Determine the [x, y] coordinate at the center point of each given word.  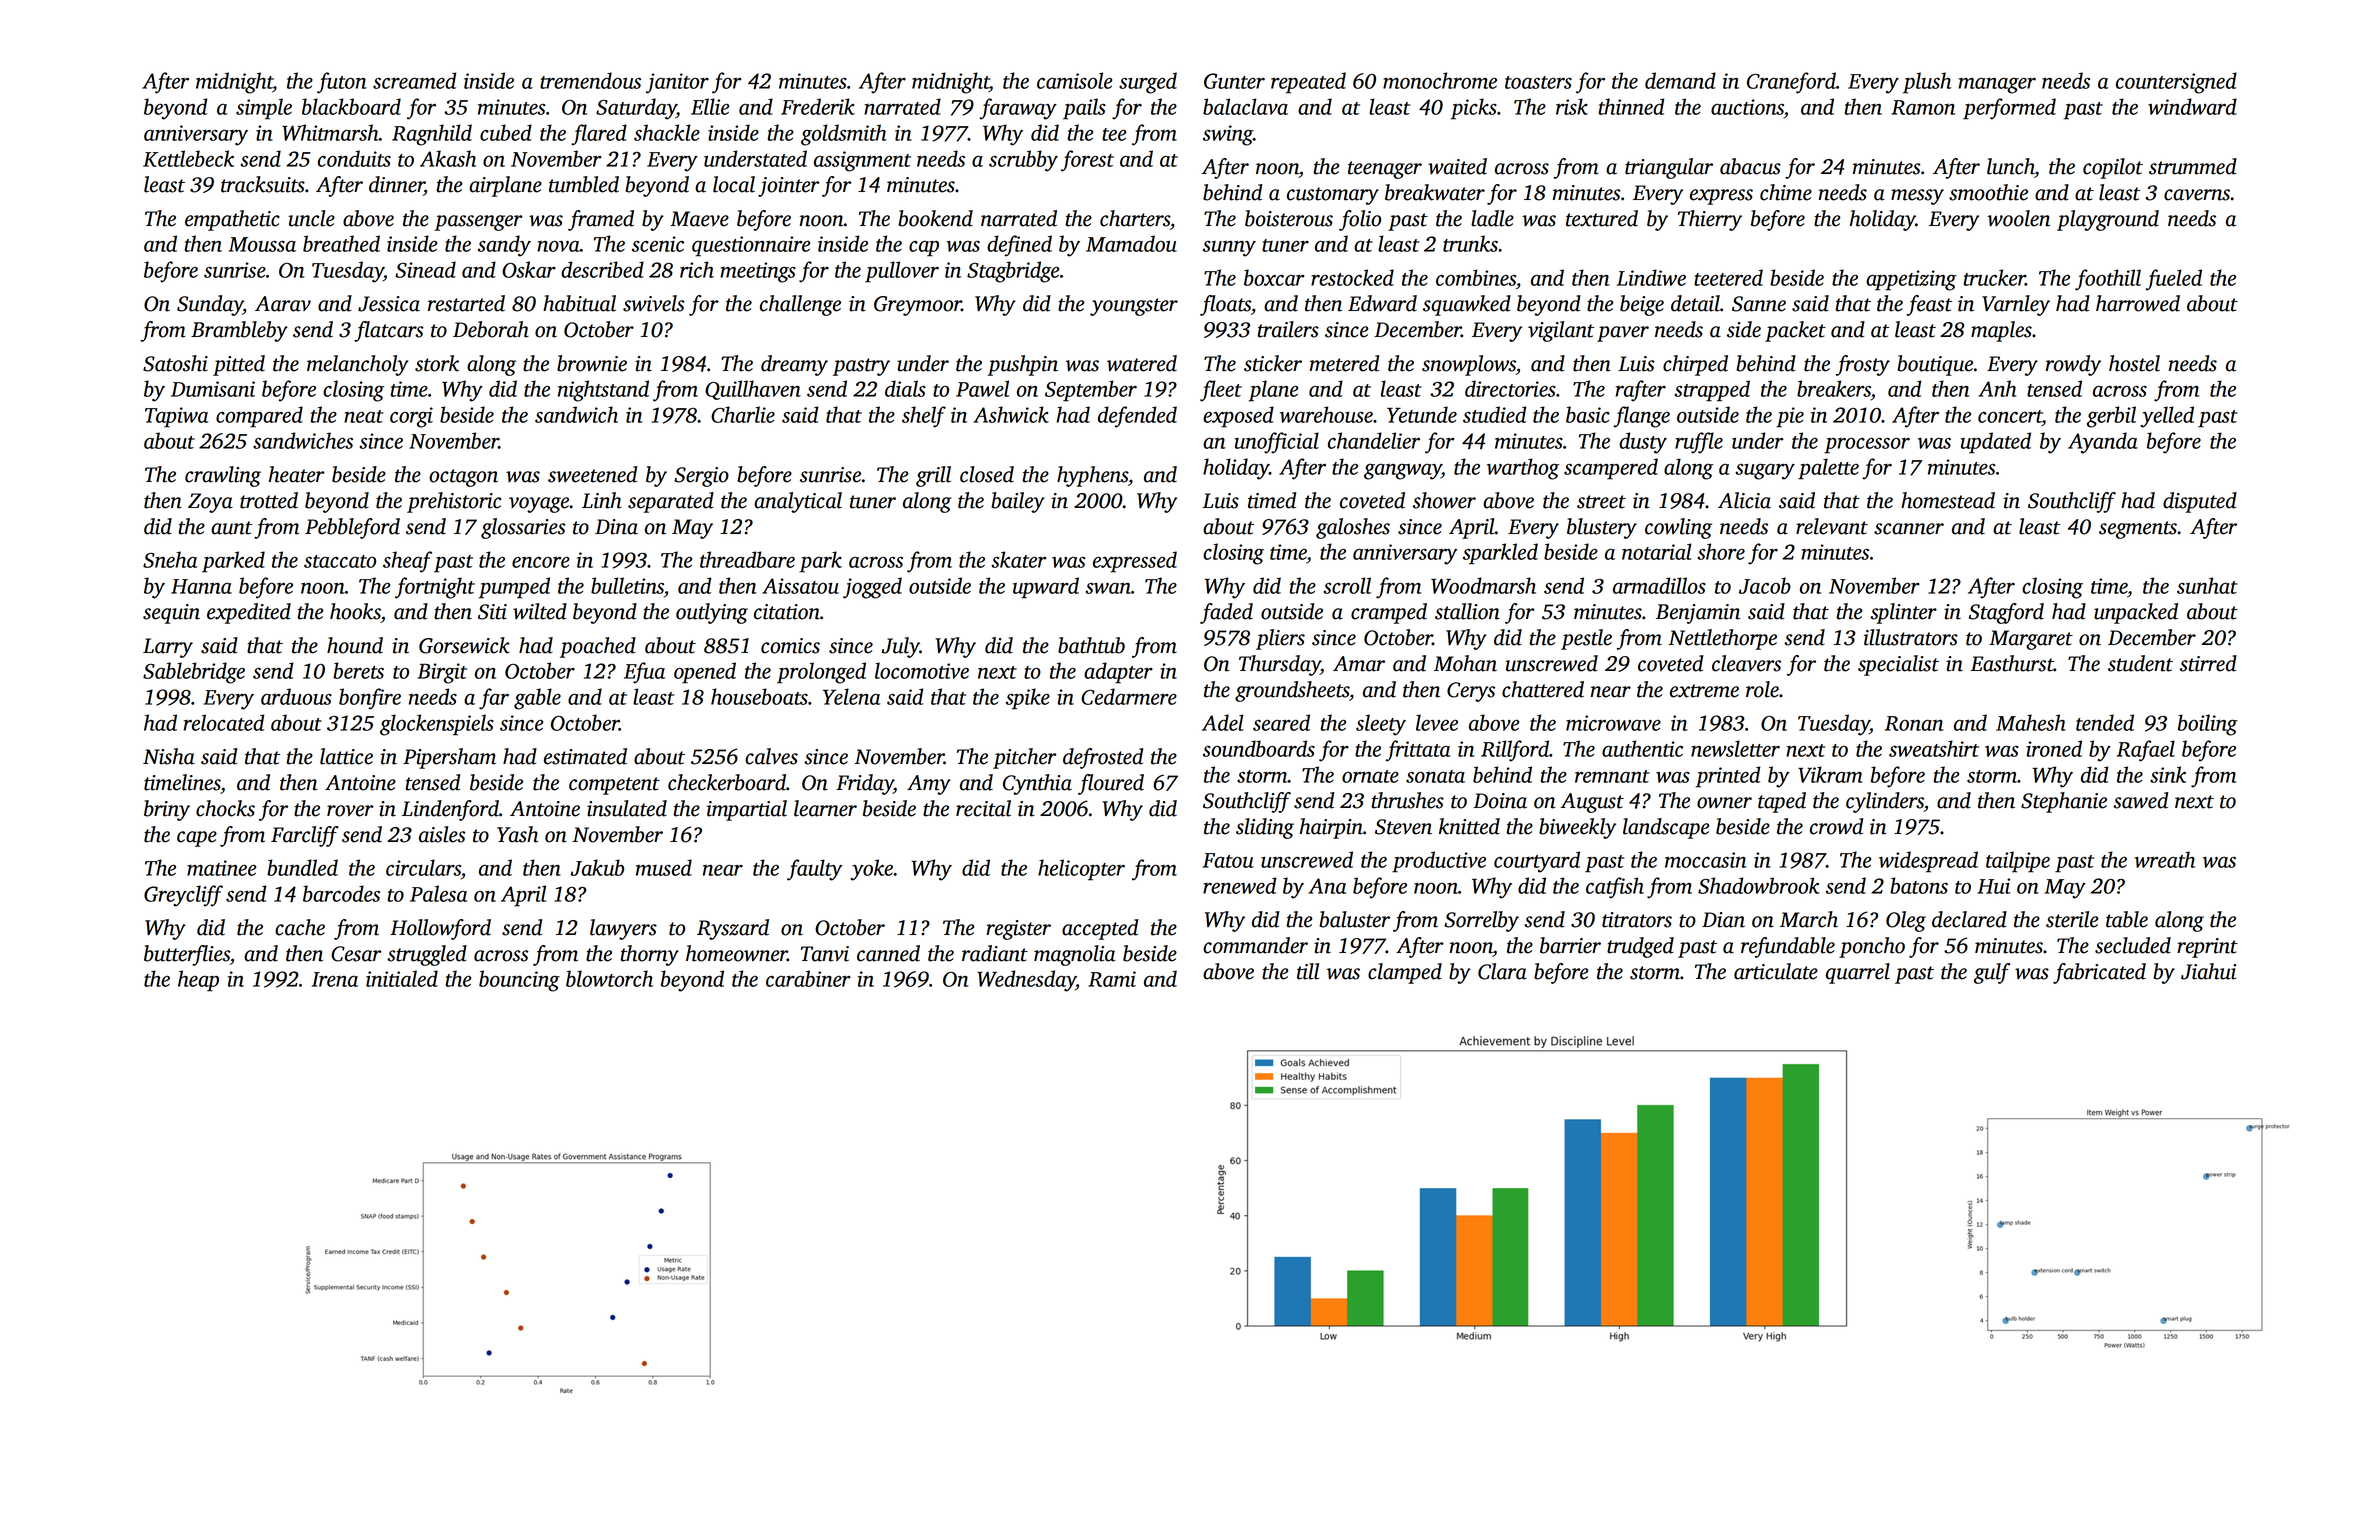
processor [1867, 445]
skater [1018, 559]
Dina [616, 527]
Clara [1502, 971]
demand [1680, 80]
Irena [335, 979]
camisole [1074, 80]
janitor [677, 83]
